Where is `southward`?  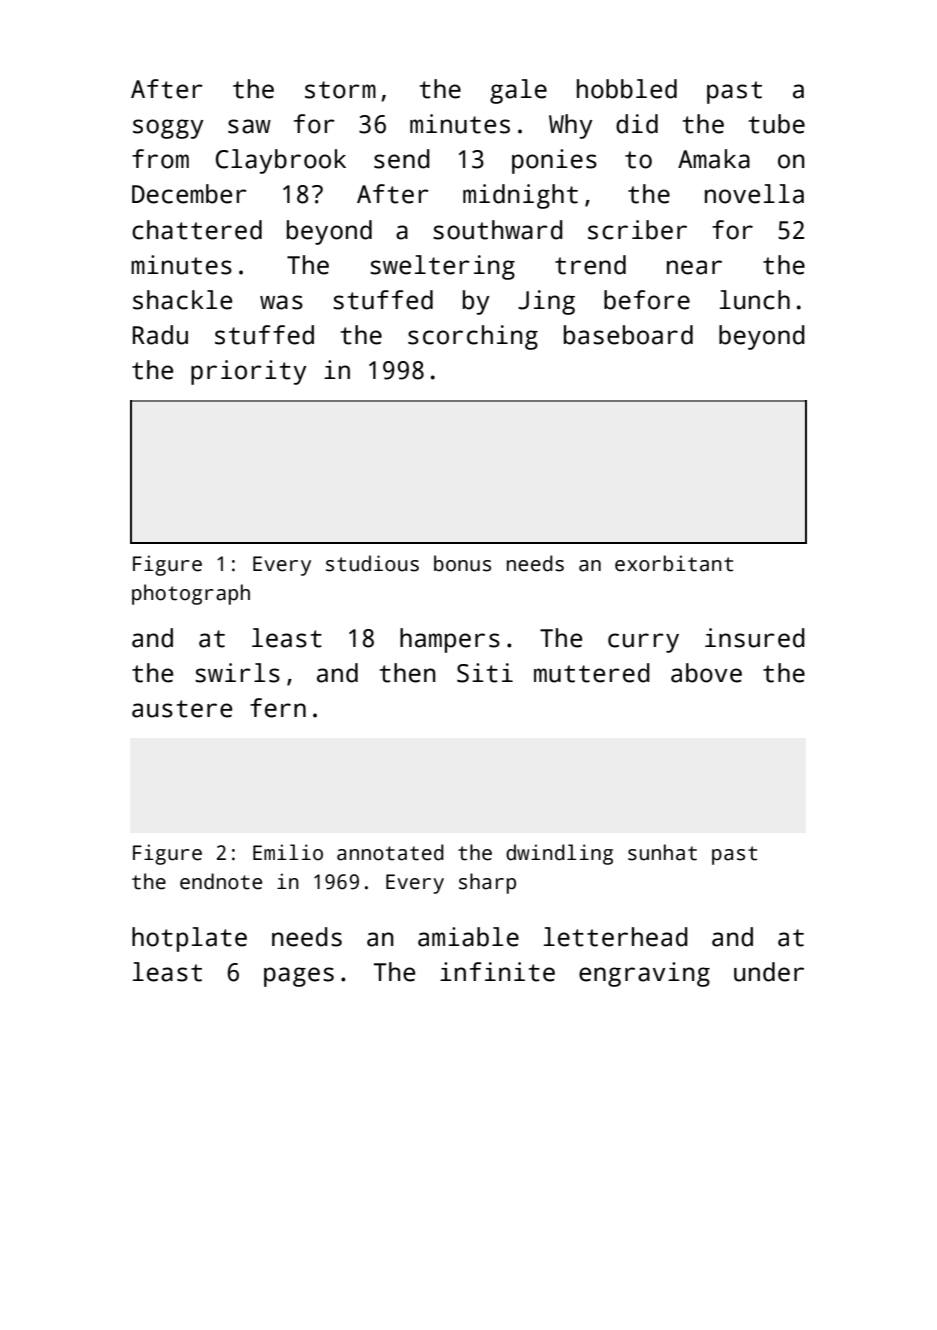 southward is located at coordinates (498, 230).
